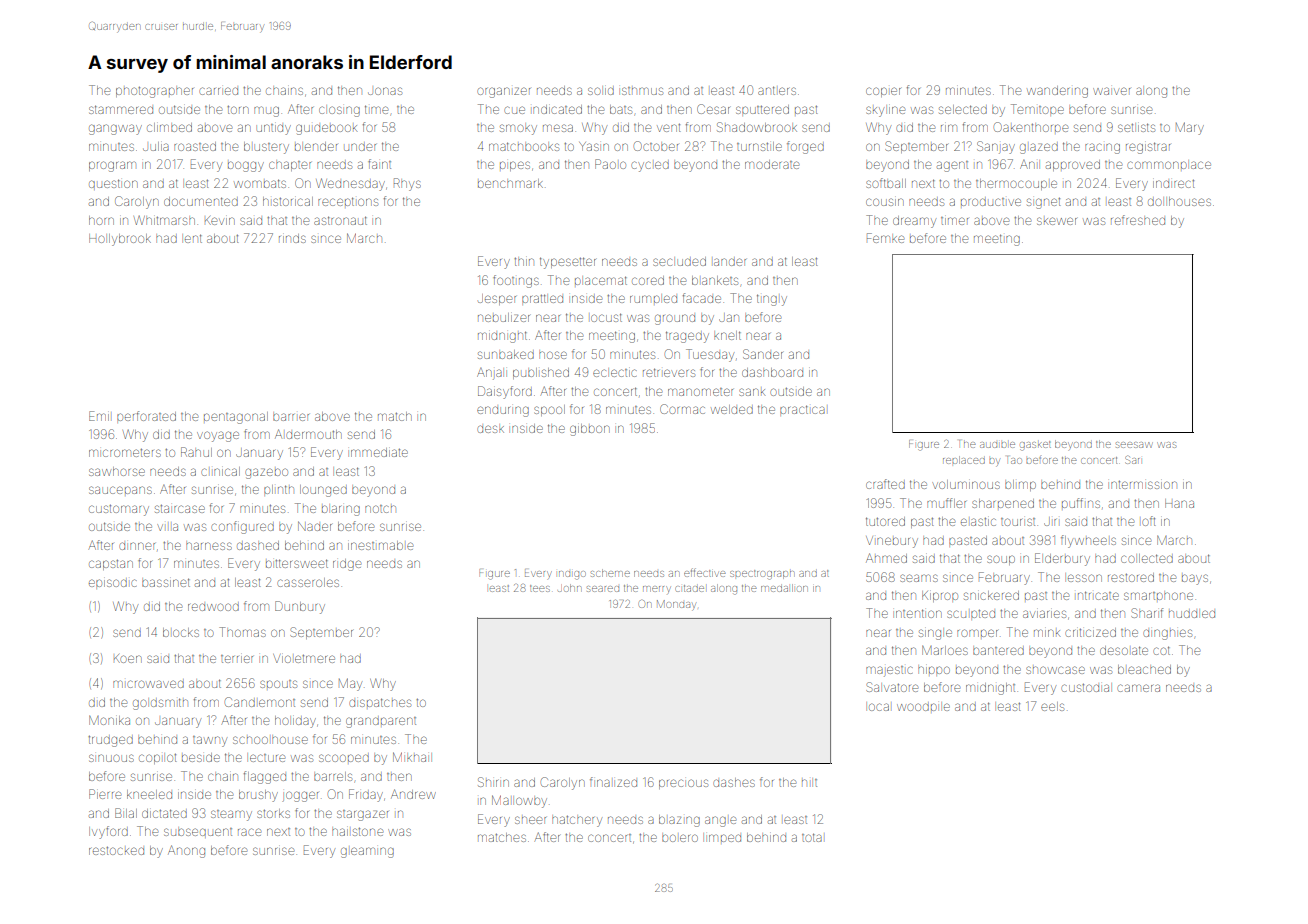 This screenshot has height=924, width=1308. Describe the element at coordinates (292, 238) in the screenshot. I see `rinds` at that location.
